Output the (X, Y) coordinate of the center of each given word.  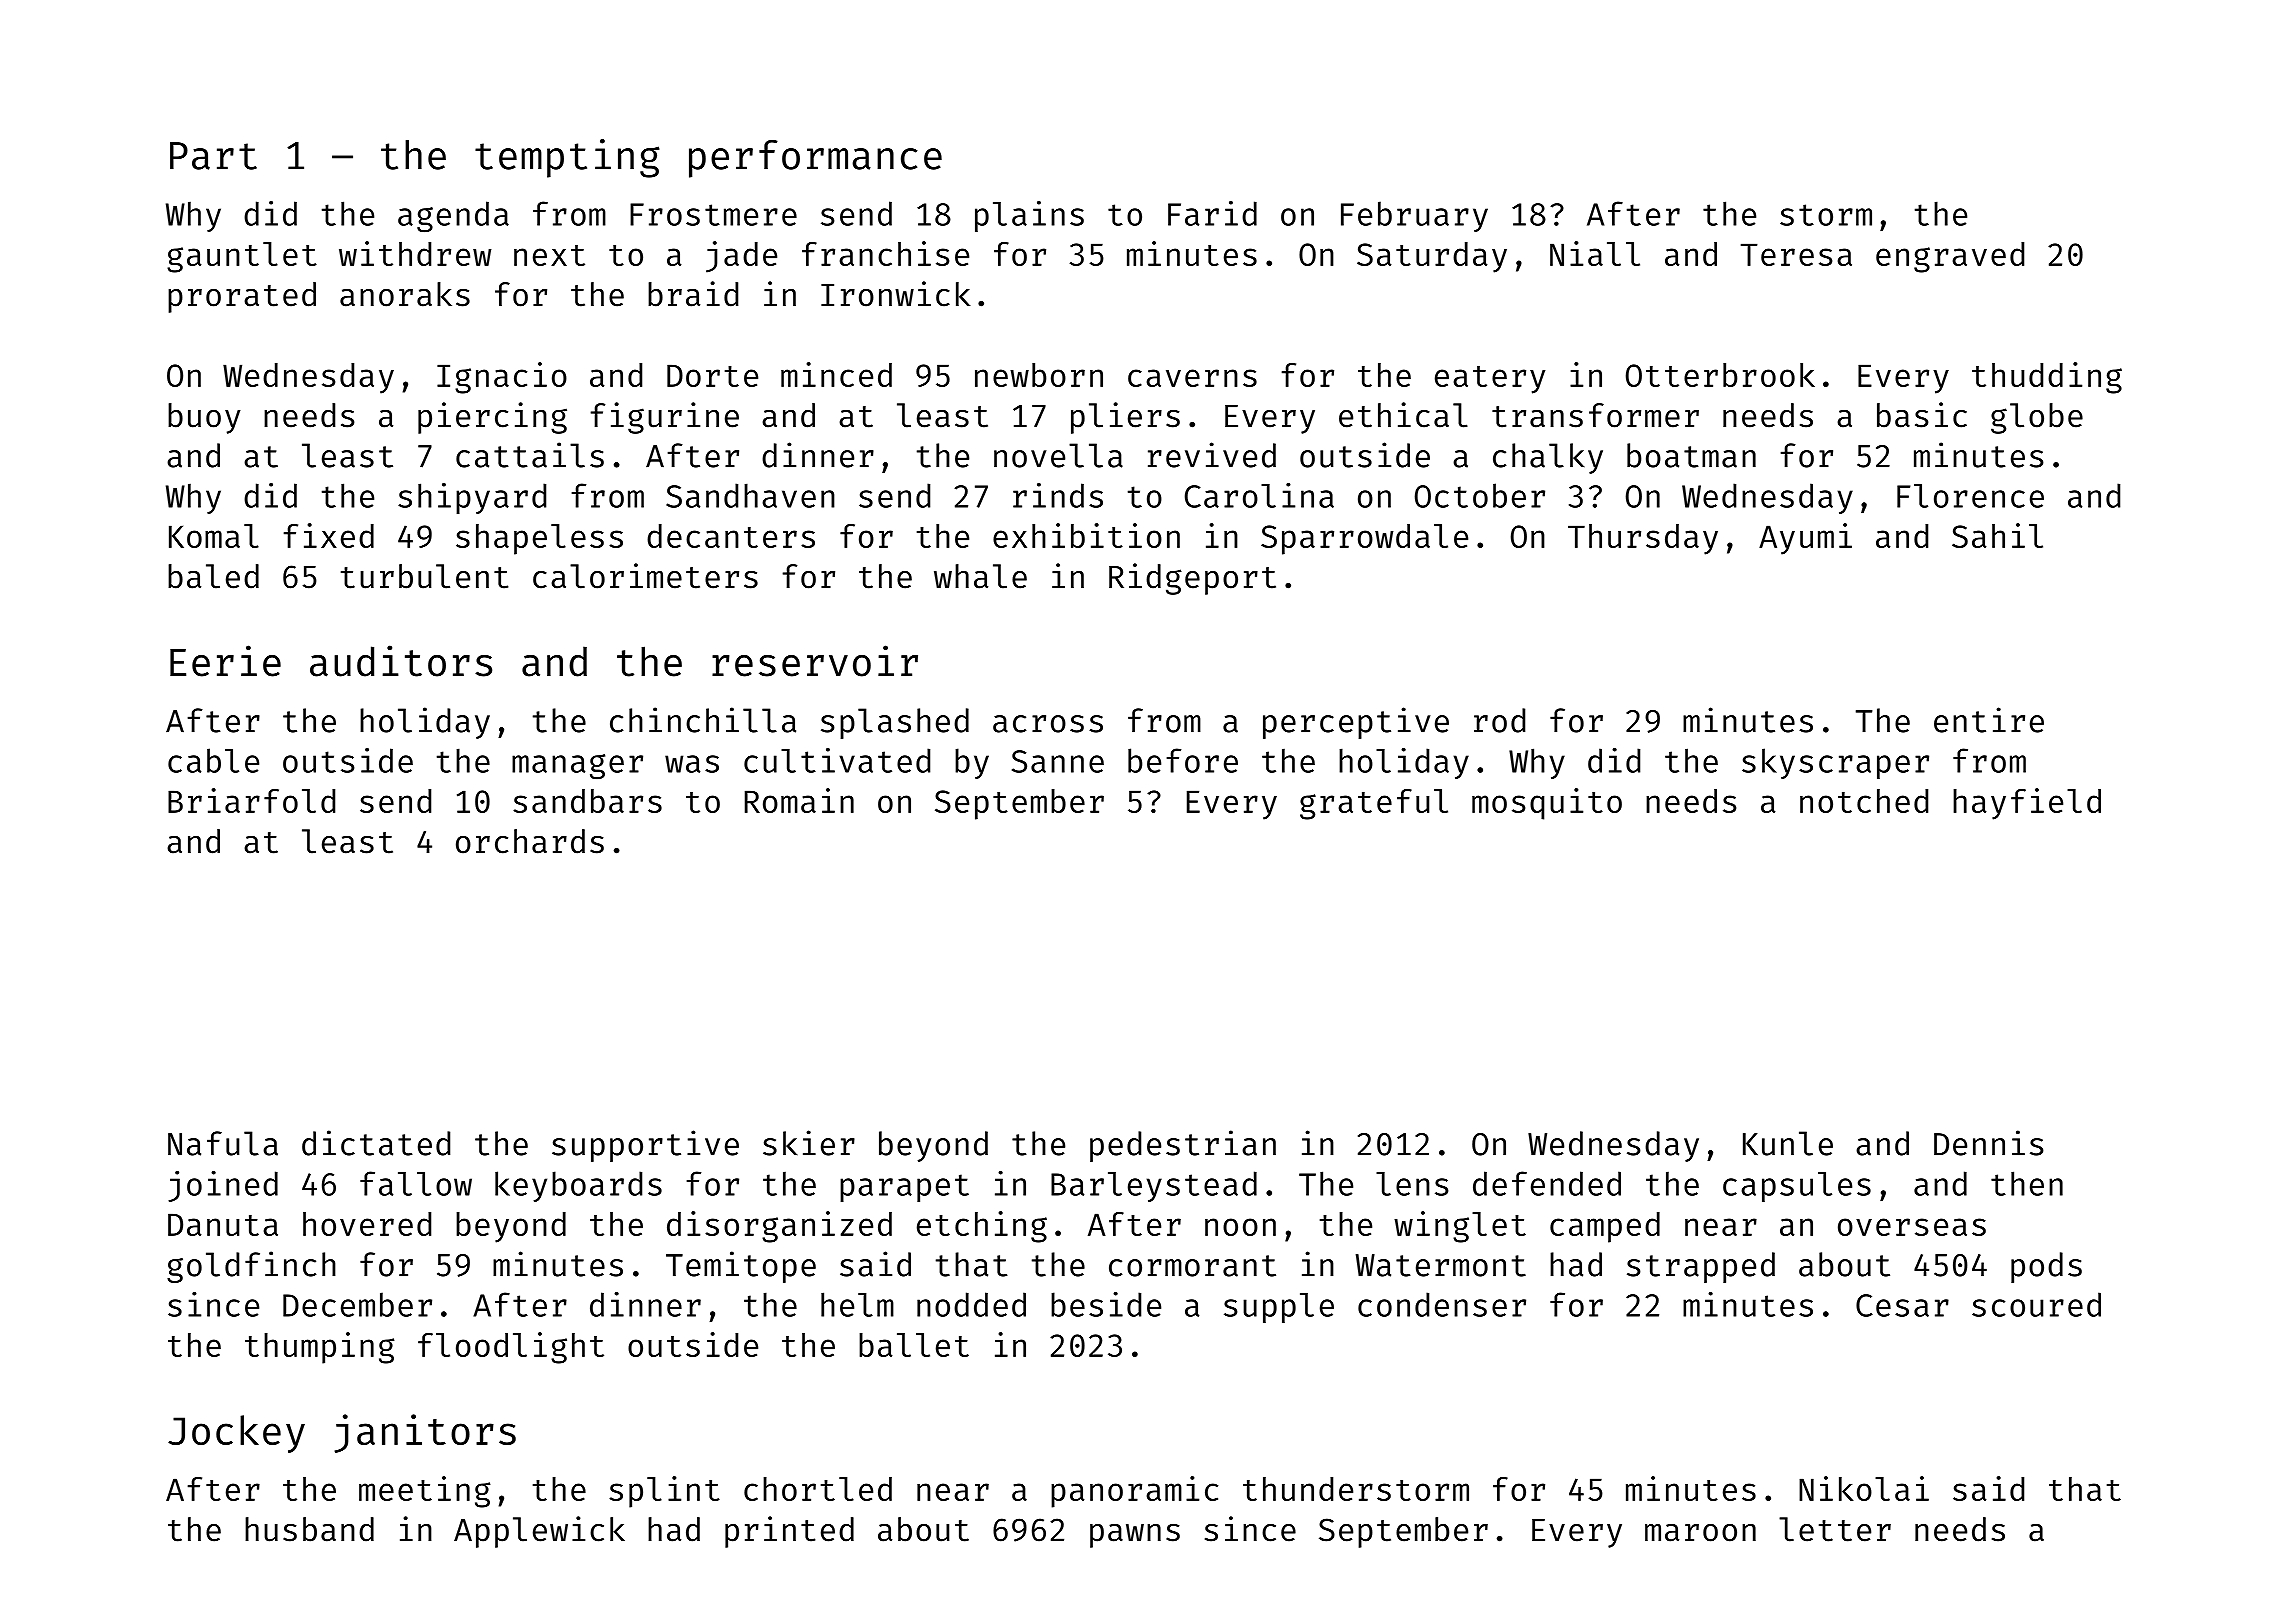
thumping (320, 1348)
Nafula (223, 1143)
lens (1412, 1184)
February (1414, 216)
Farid (1212, 213)
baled (213, 576)
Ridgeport (1192, 579)
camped (1605, 1227)
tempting (567, 158)
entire (1989, 720)
